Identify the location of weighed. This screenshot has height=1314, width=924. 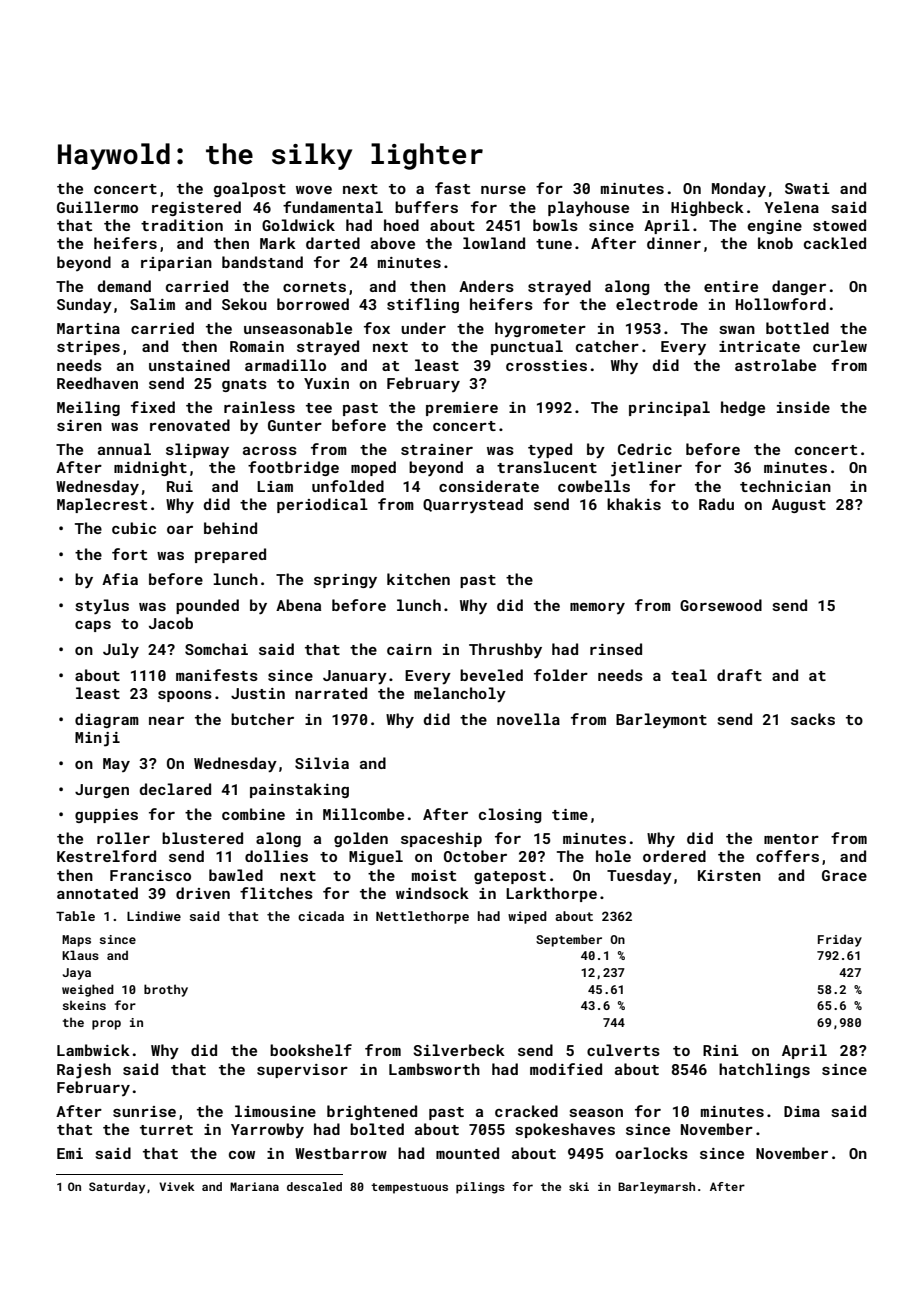
(88, 990).
